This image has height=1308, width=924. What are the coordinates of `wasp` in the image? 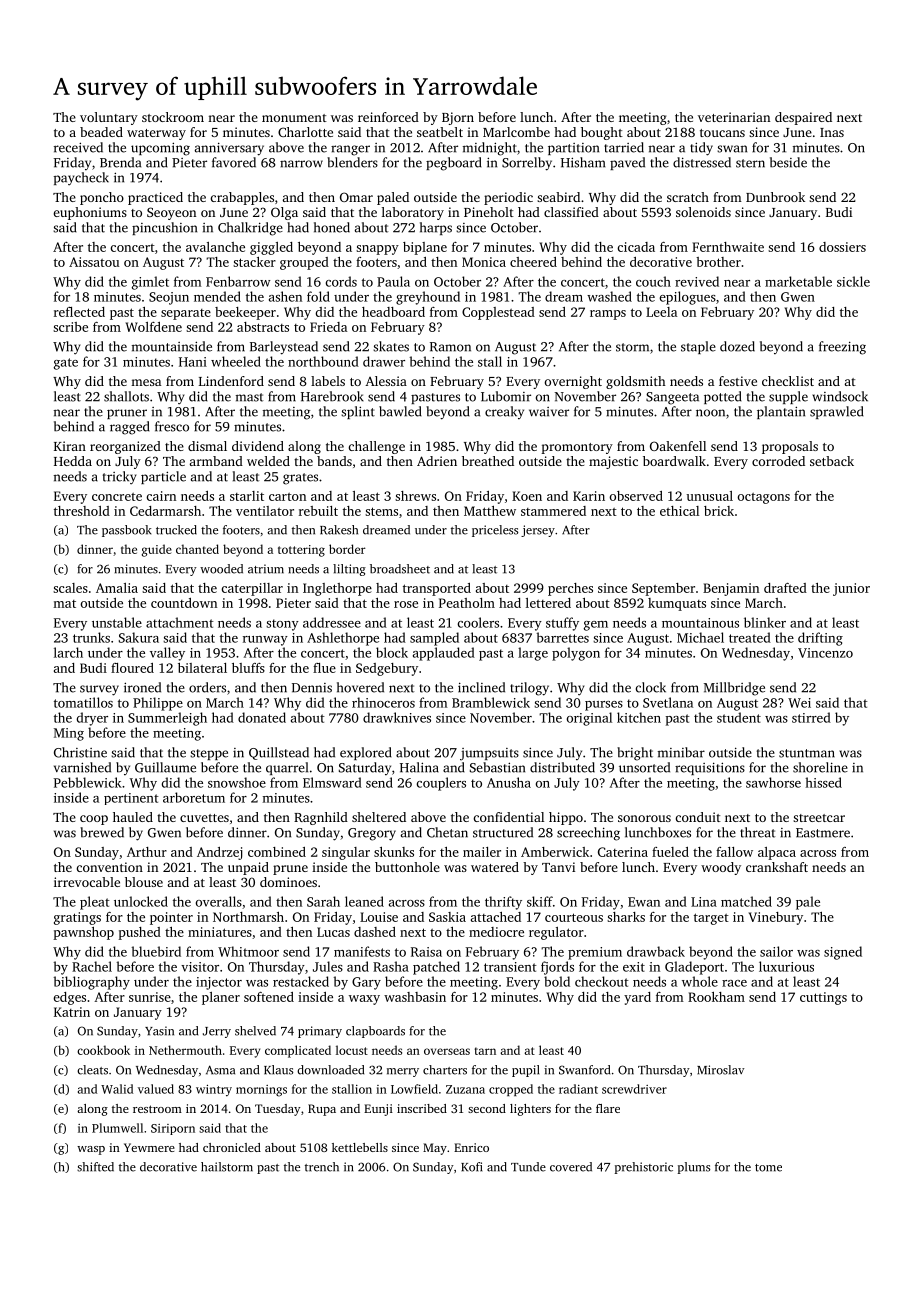 It's located at (91, 1150).
